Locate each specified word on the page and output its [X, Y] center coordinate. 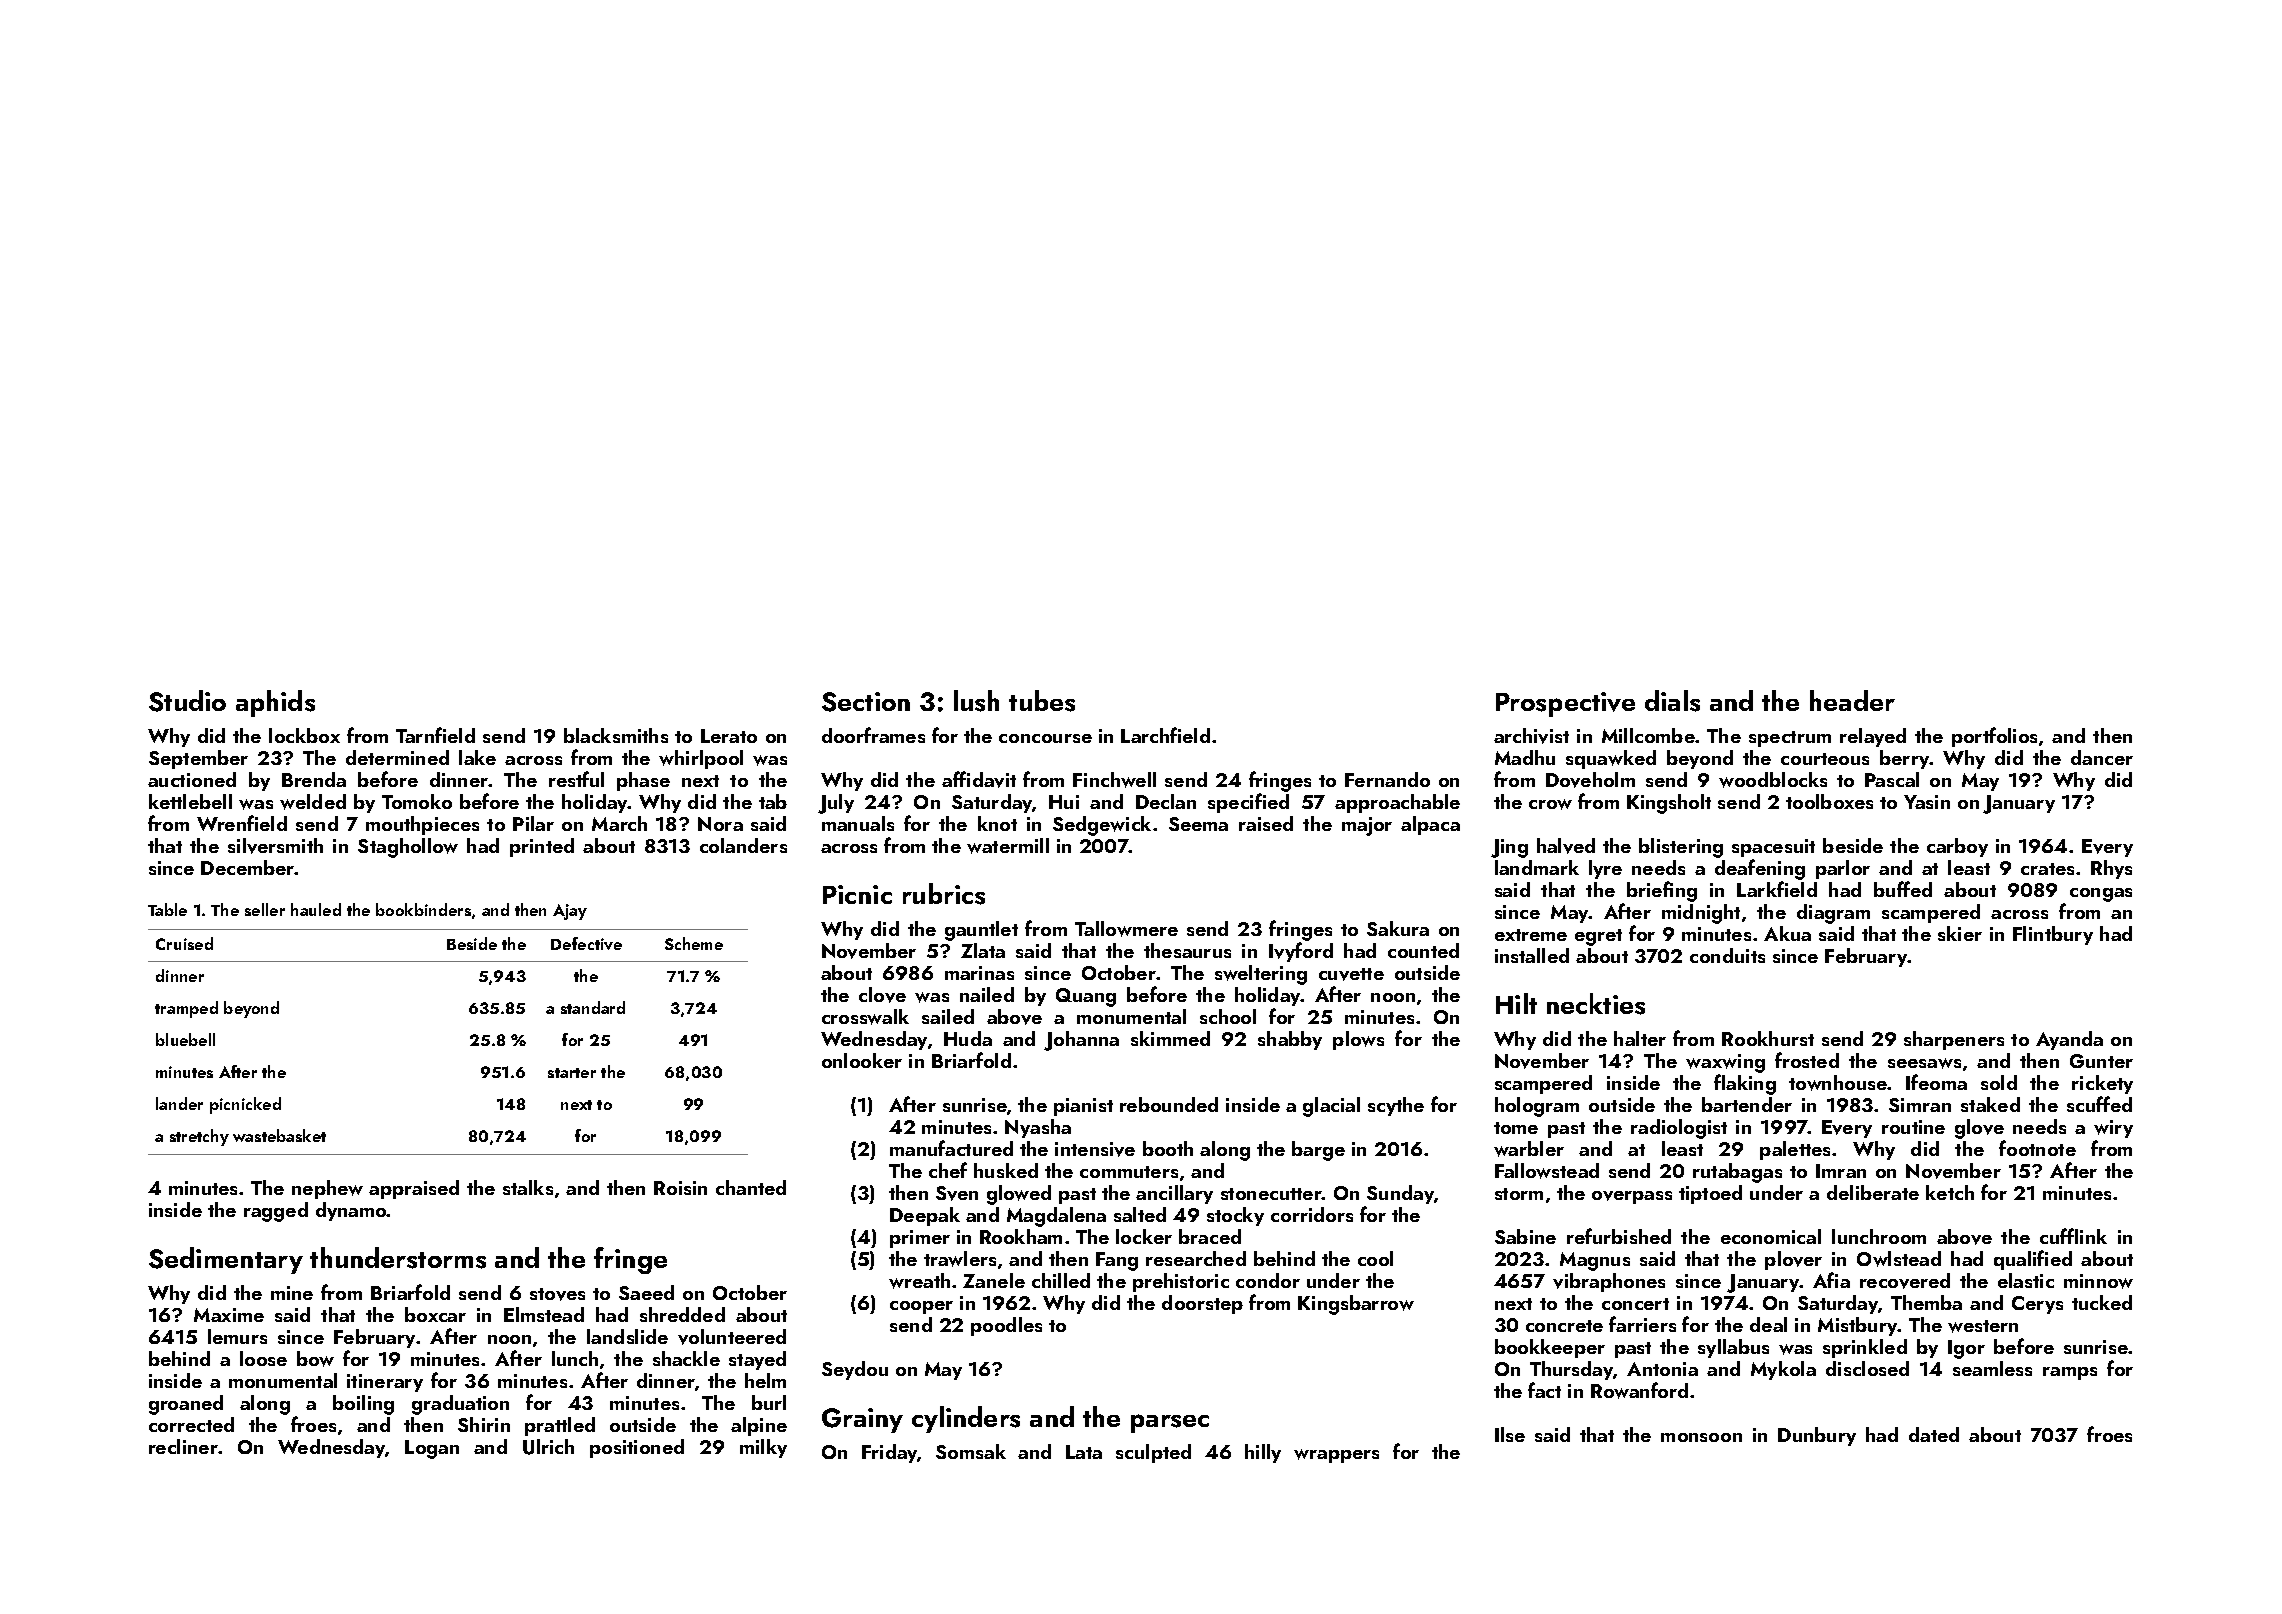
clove [882, 995]
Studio [187, 701]
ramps [2070, 1373]
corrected [191, 1424]
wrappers [1336, 1456]
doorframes [873, 735]
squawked [1611, 759]
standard [593, 1007]
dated [1934, 1434]
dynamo [351, 1211]
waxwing [1725, 1063]
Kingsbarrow [1356, 1305]
